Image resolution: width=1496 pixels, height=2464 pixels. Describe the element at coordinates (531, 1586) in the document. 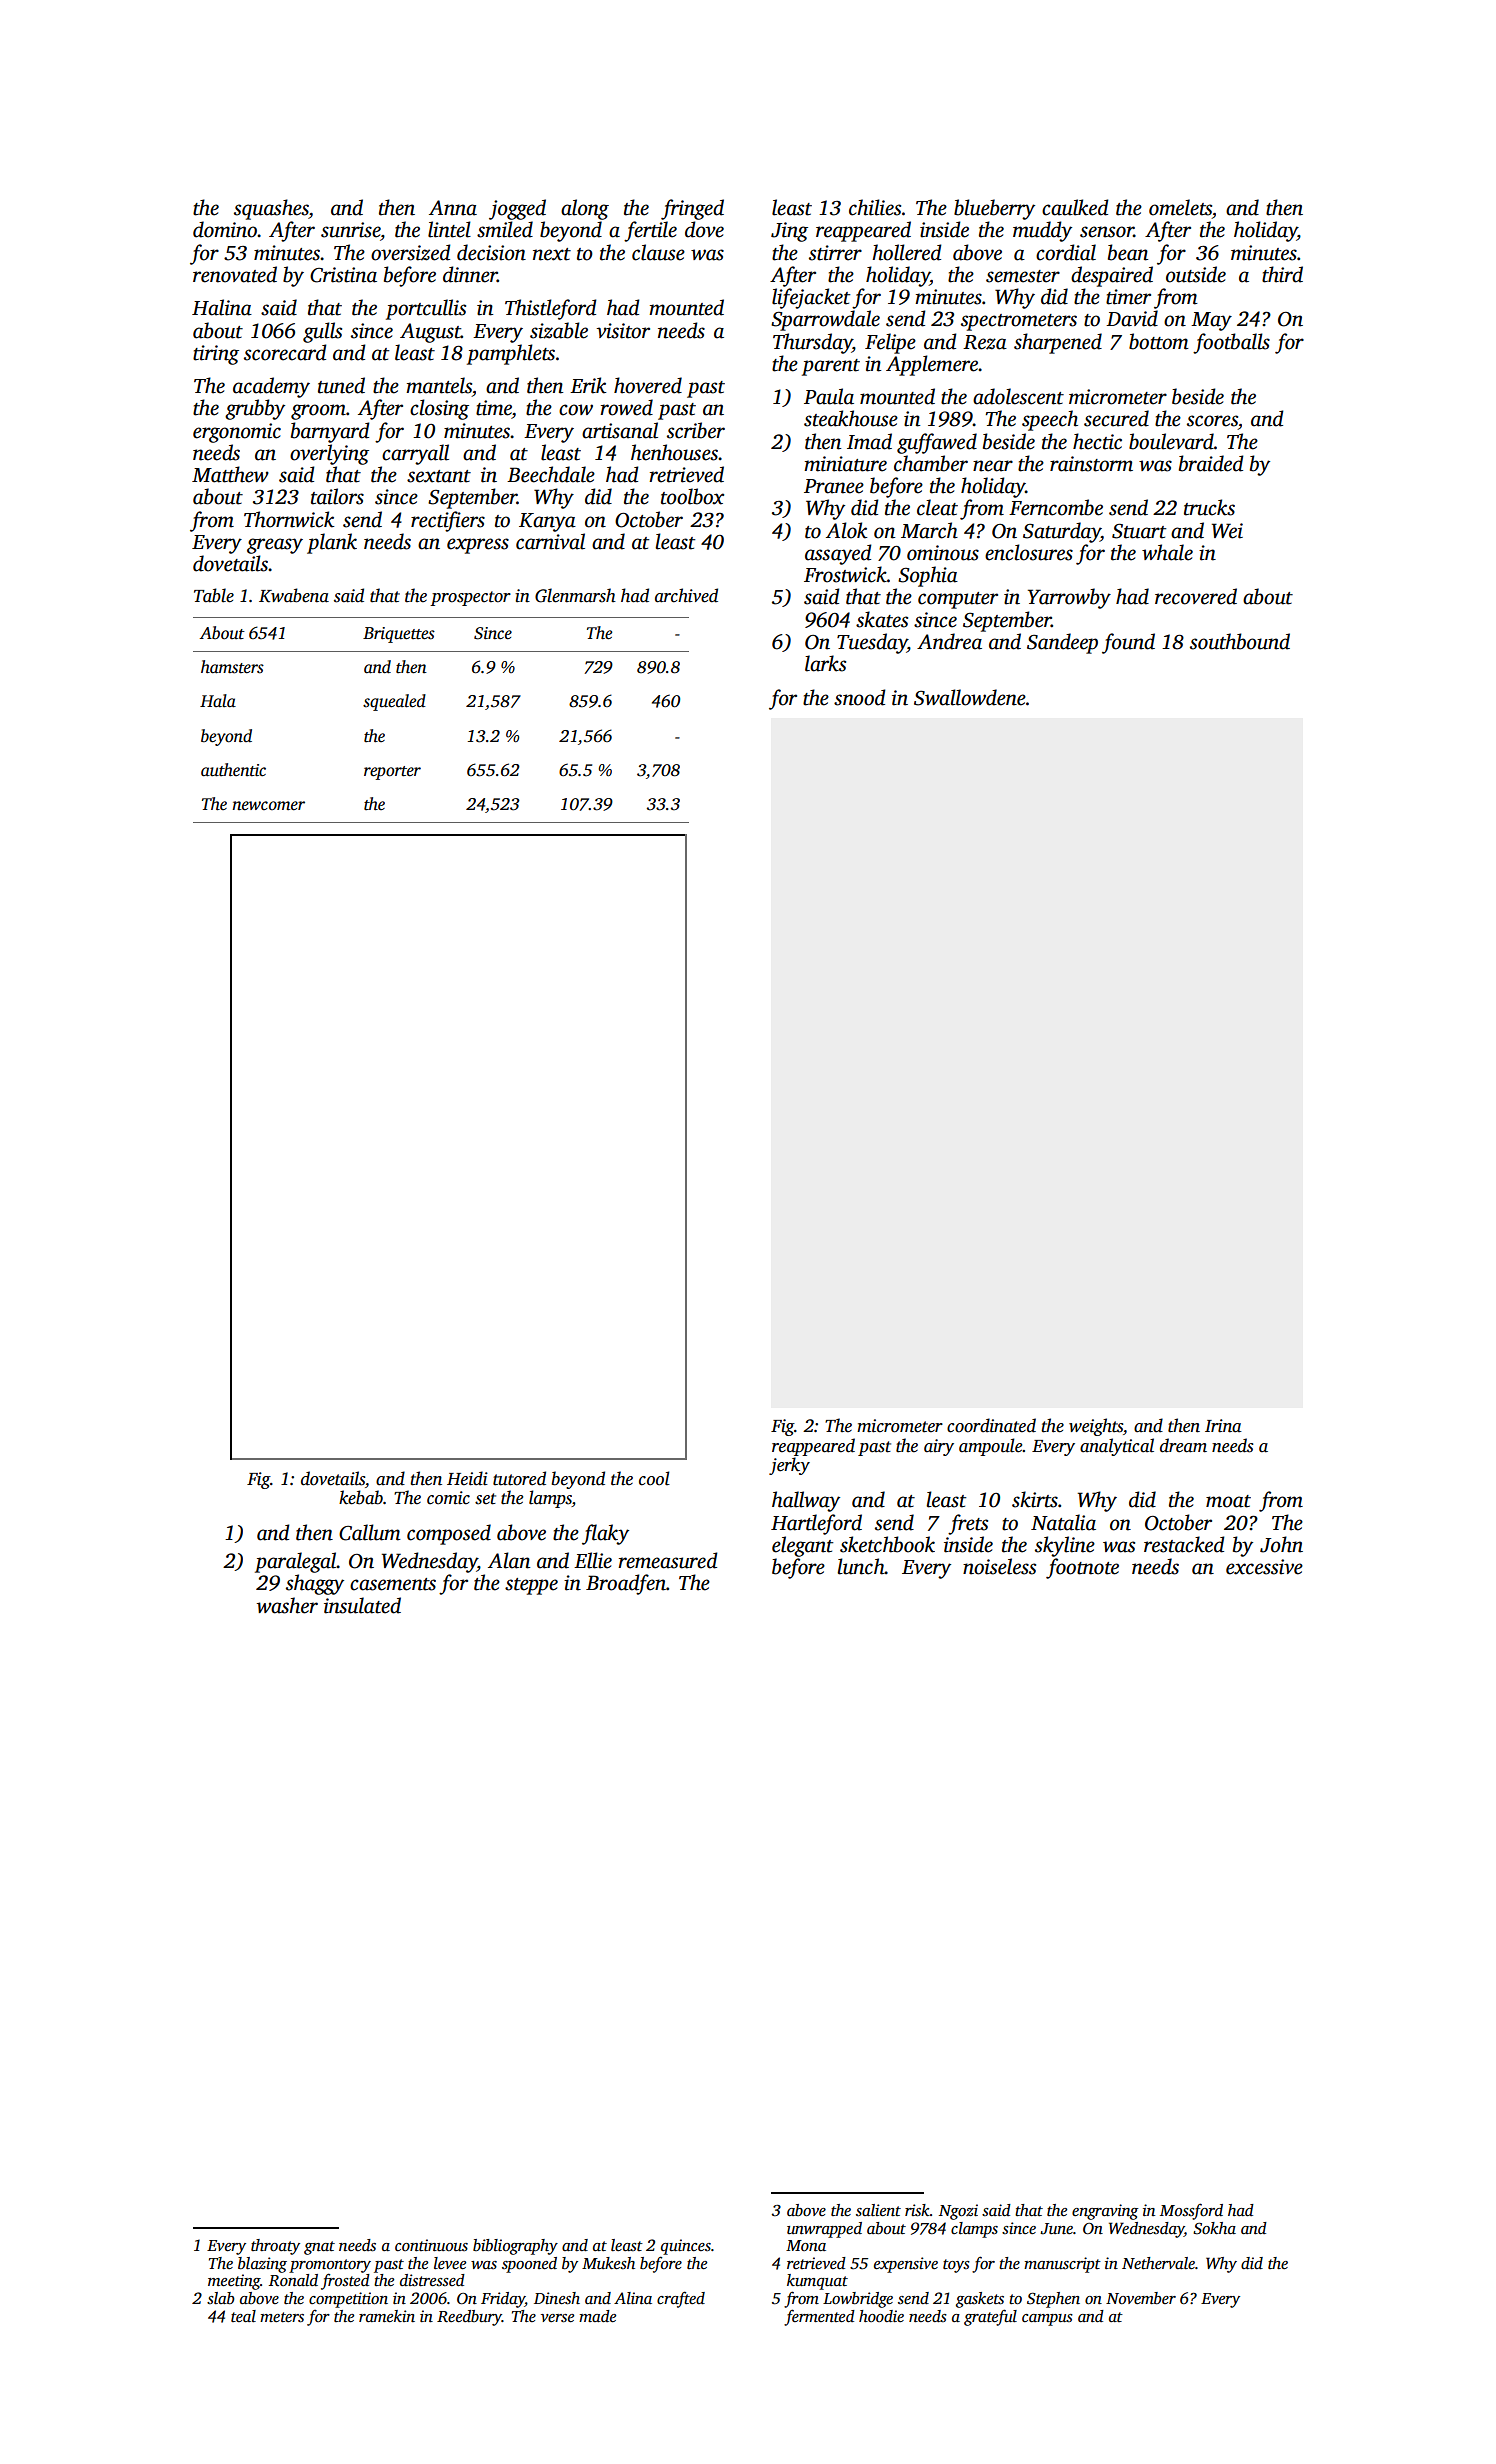

I see `steppe` at that location.
